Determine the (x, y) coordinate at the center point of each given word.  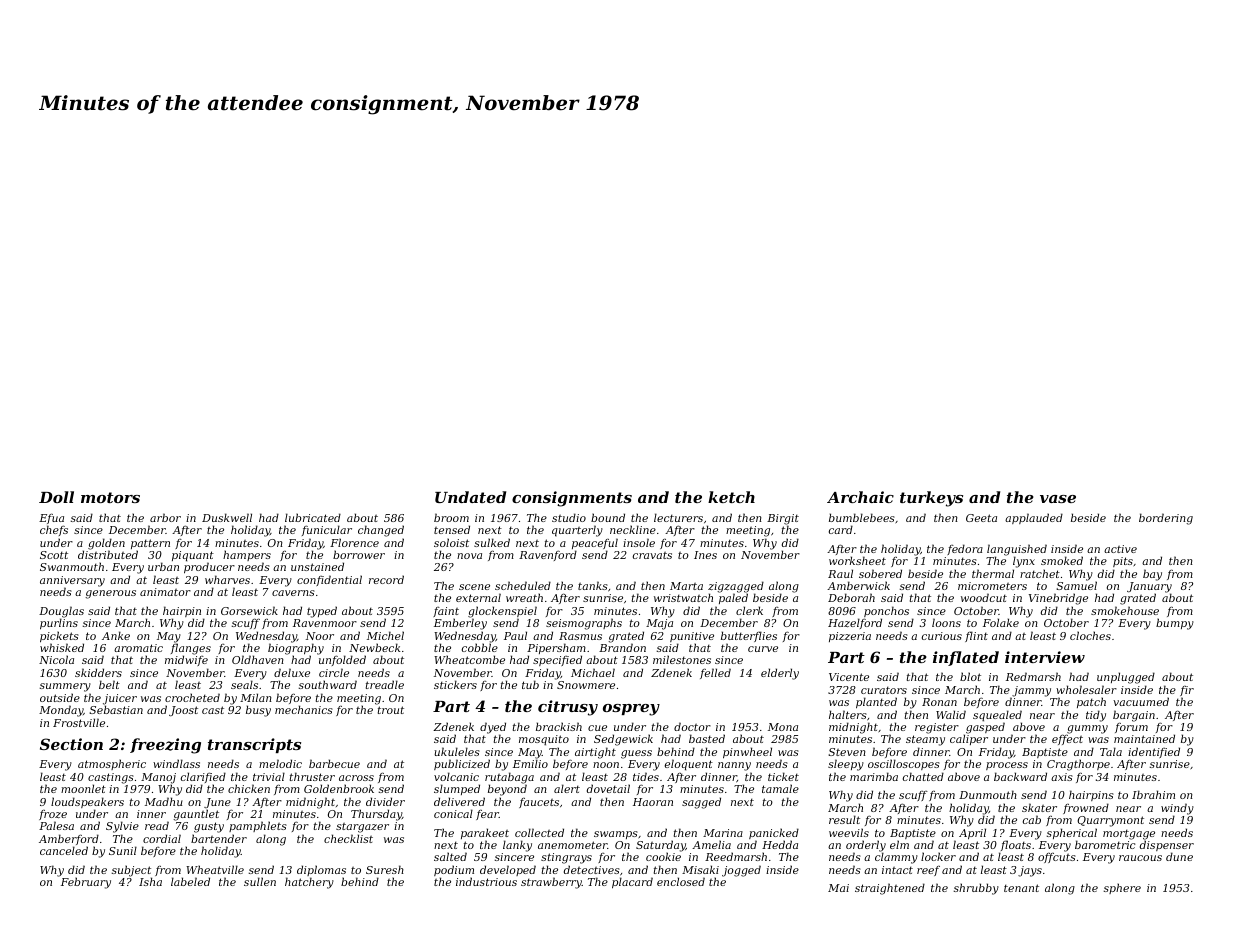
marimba (874, 776)
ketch (731, 497)
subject (132, 871)
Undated (470, 497)
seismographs (584, 624)
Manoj (158, 778)
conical (453, 813)
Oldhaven (258, 660)
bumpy (1175, 624)
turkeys (931, 499)
